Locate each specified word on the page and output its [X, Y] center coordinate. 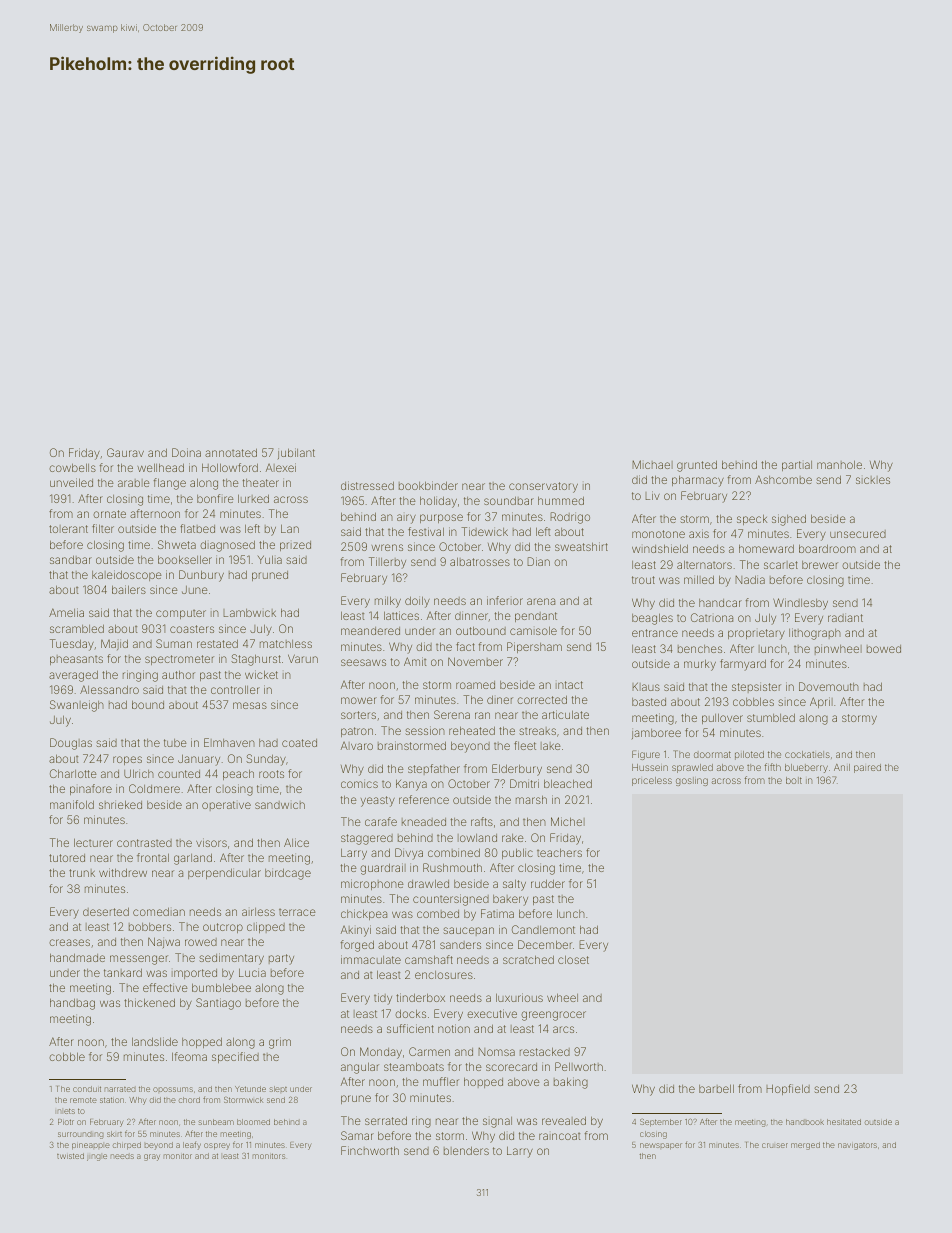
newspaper [661, 1146]
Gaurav [125, 452]
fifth [772, 767]
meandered [370, 631]
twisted [70, 1156]
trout [643, 580]
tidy [383, 999]
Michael [652, 464]
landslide [155, 1041]
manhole [839, 464]
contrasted [144, 843]
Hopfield [788, 1089]
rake [513, 838]
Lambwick [249, 613]
